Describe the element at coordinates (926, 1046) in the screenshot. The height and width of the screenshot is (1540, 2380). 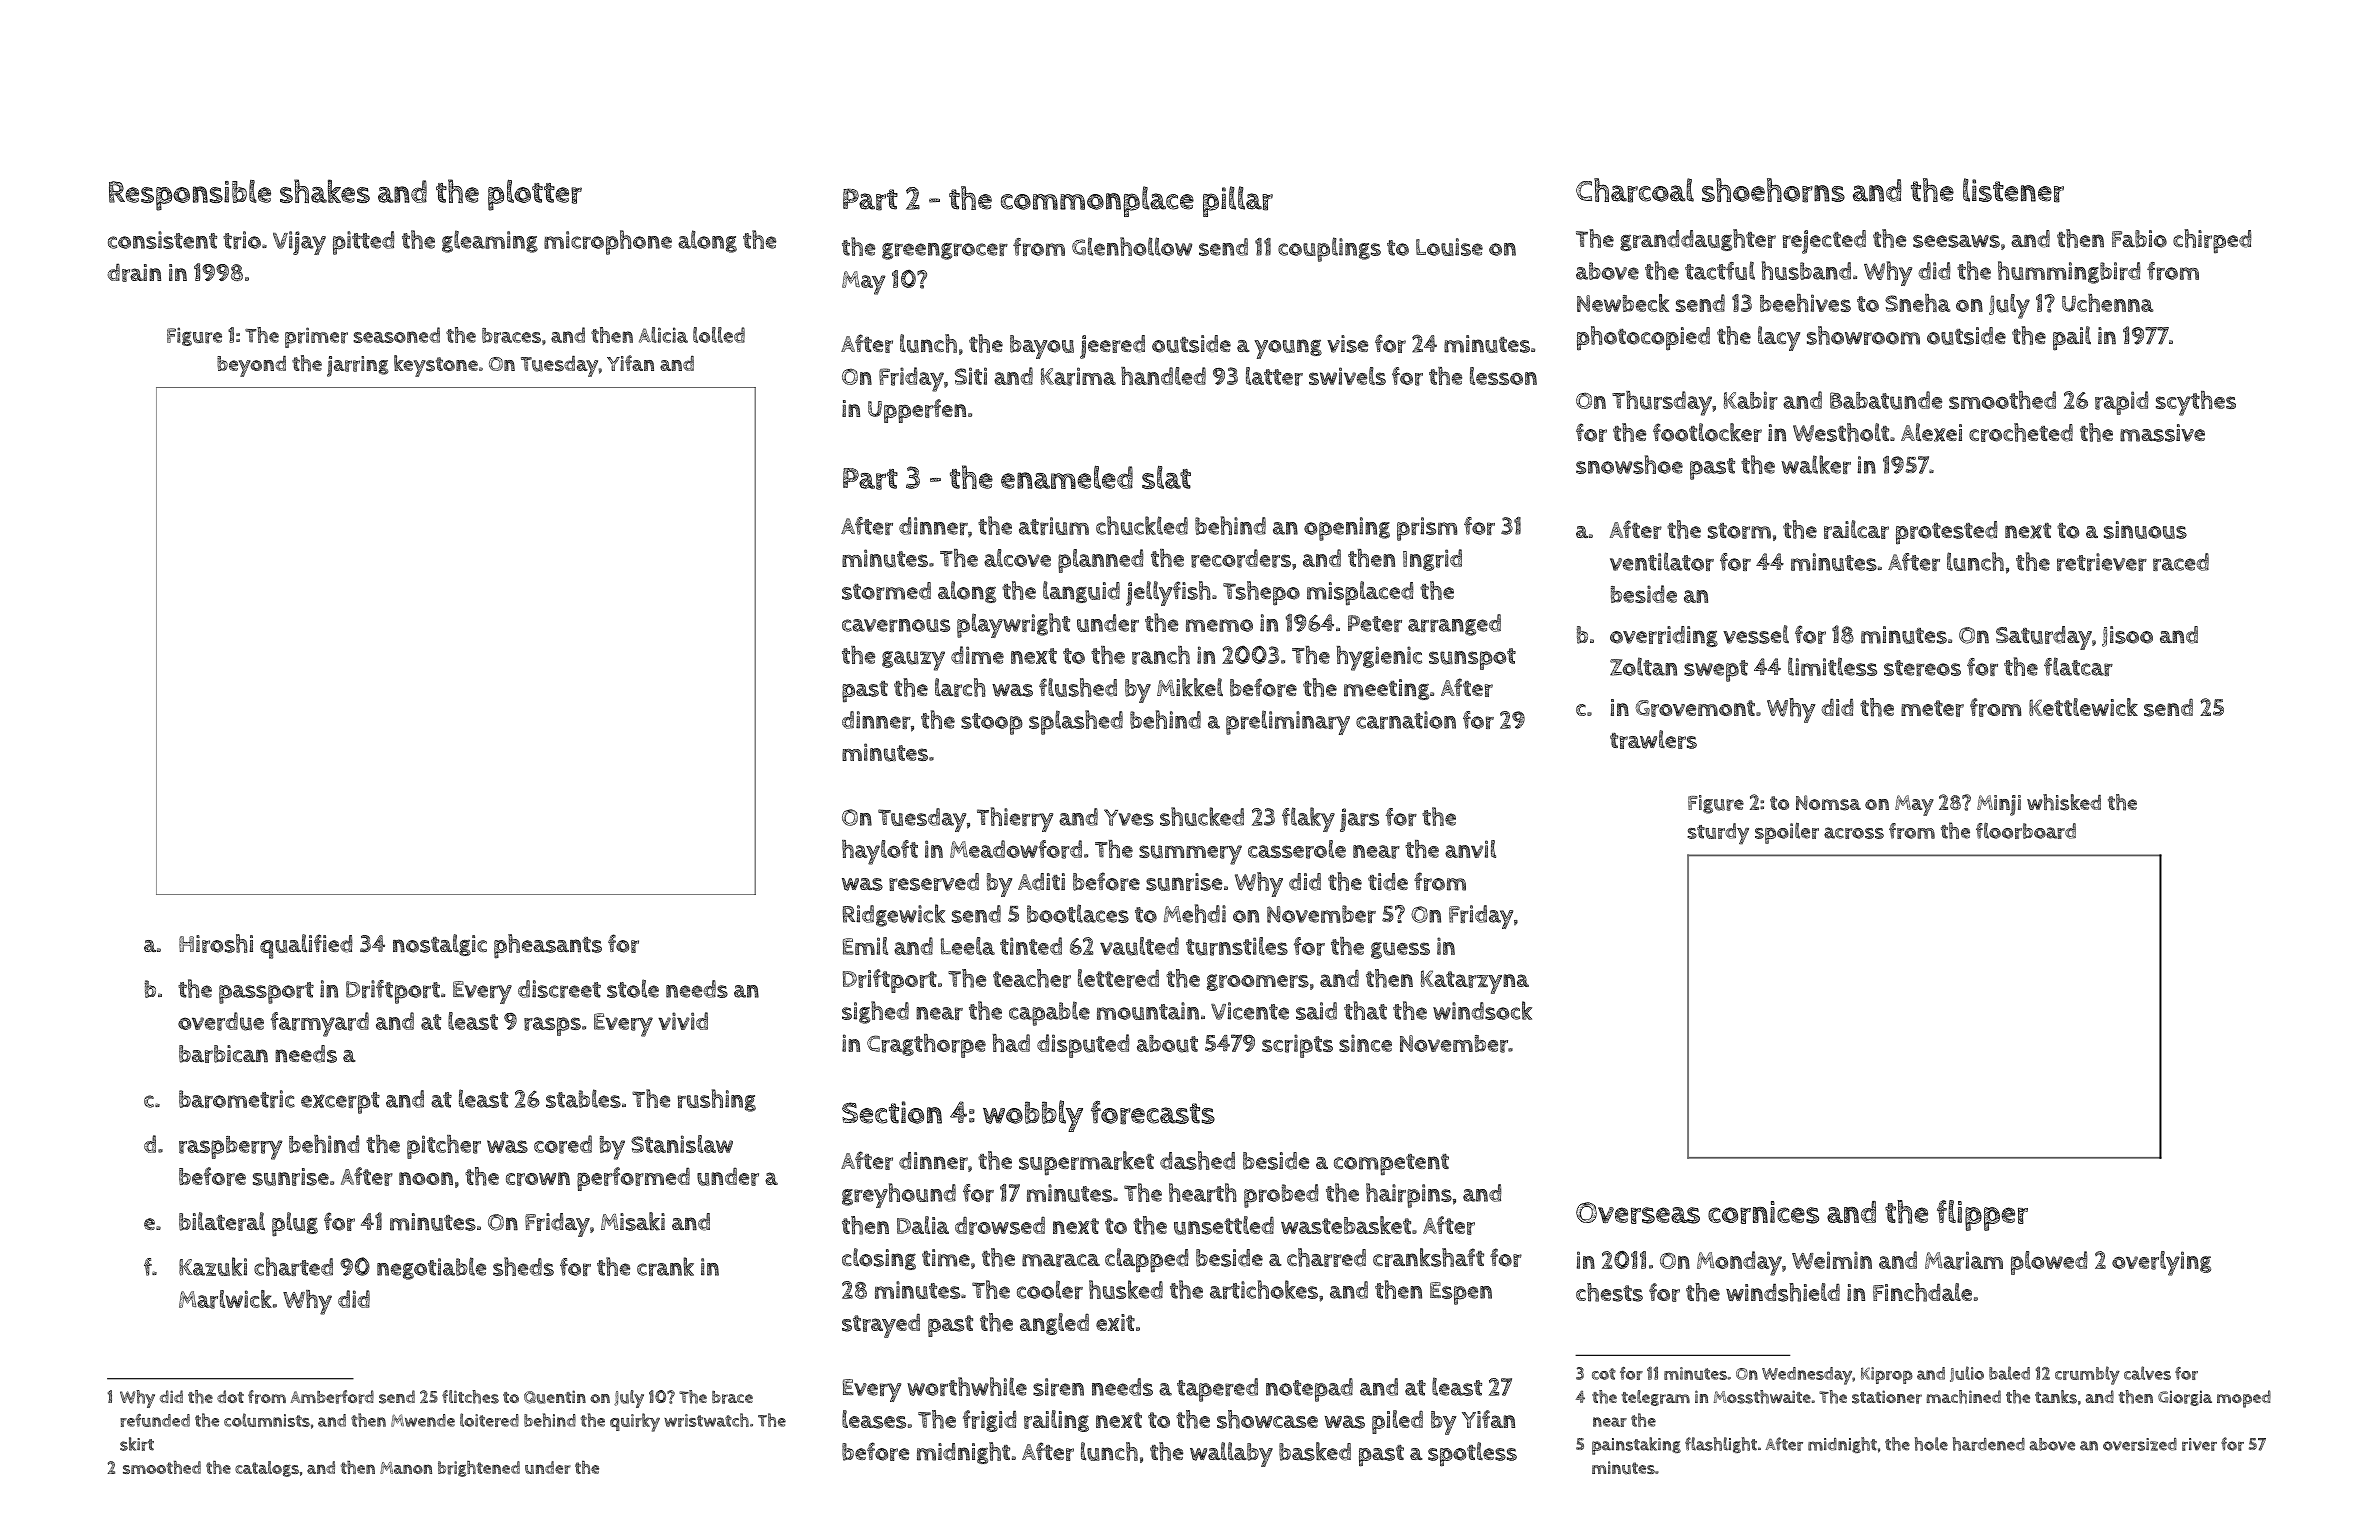
I see `Cragthorpe` at that location.
